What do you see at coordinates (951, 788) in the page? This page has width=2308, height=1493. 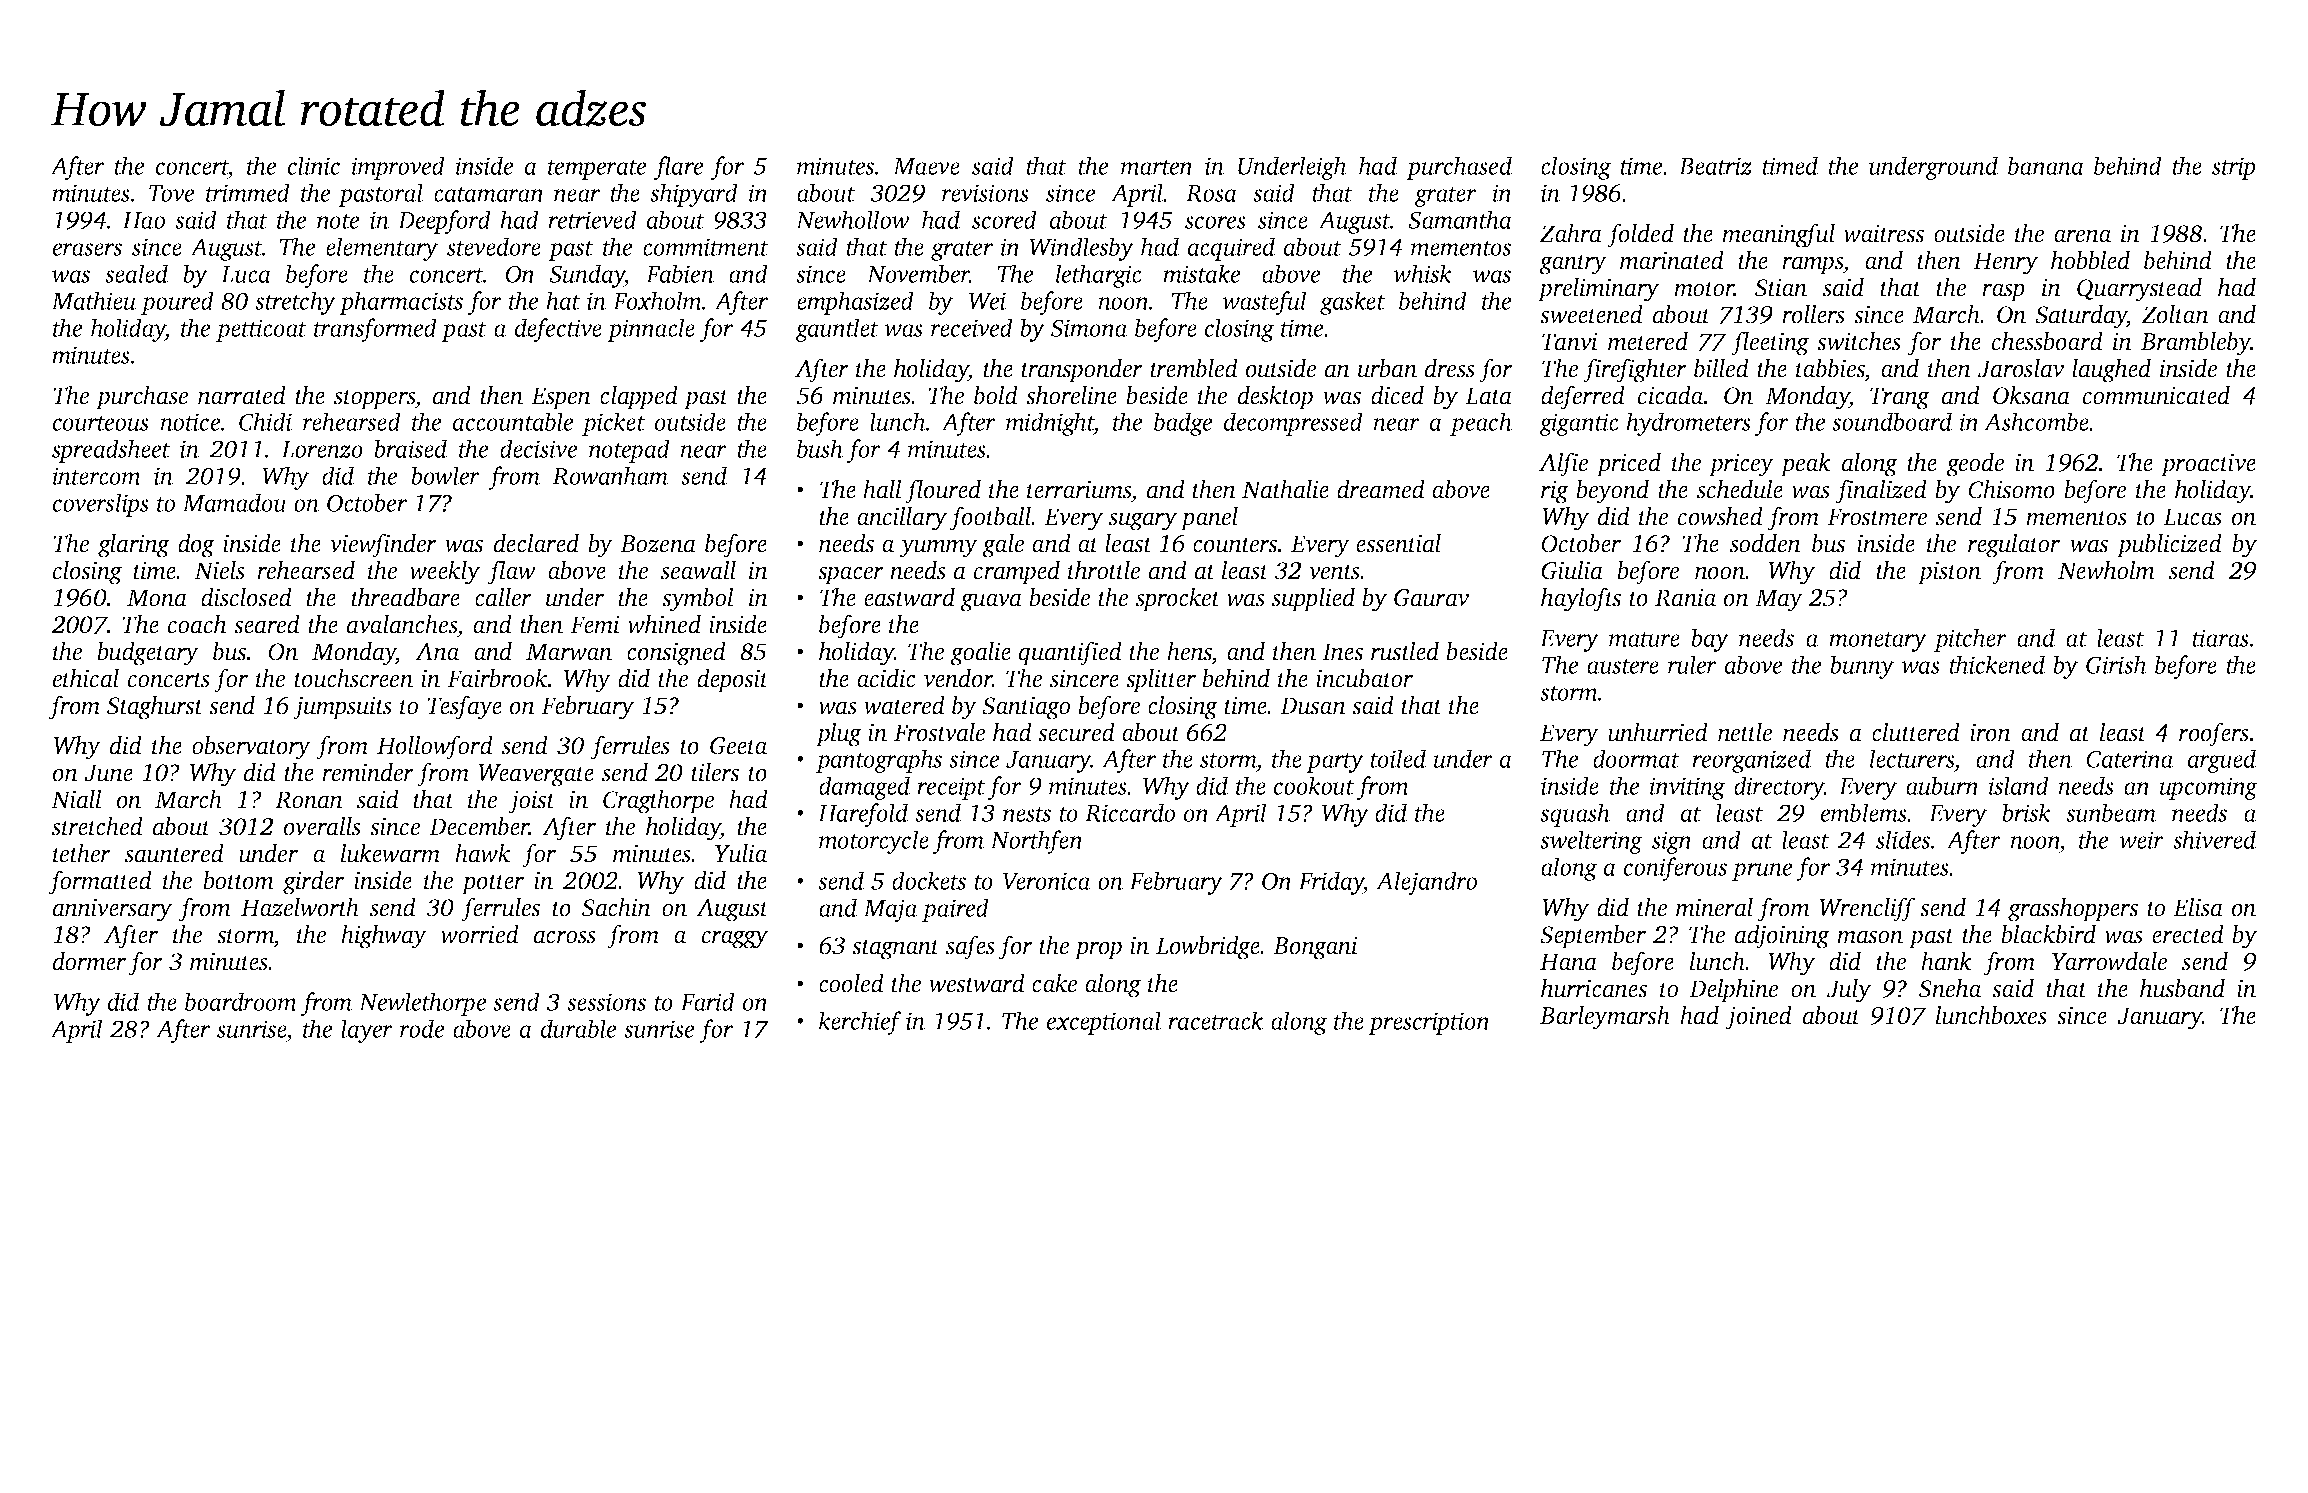 I see `receipt` at bounding box center [951, 788].
